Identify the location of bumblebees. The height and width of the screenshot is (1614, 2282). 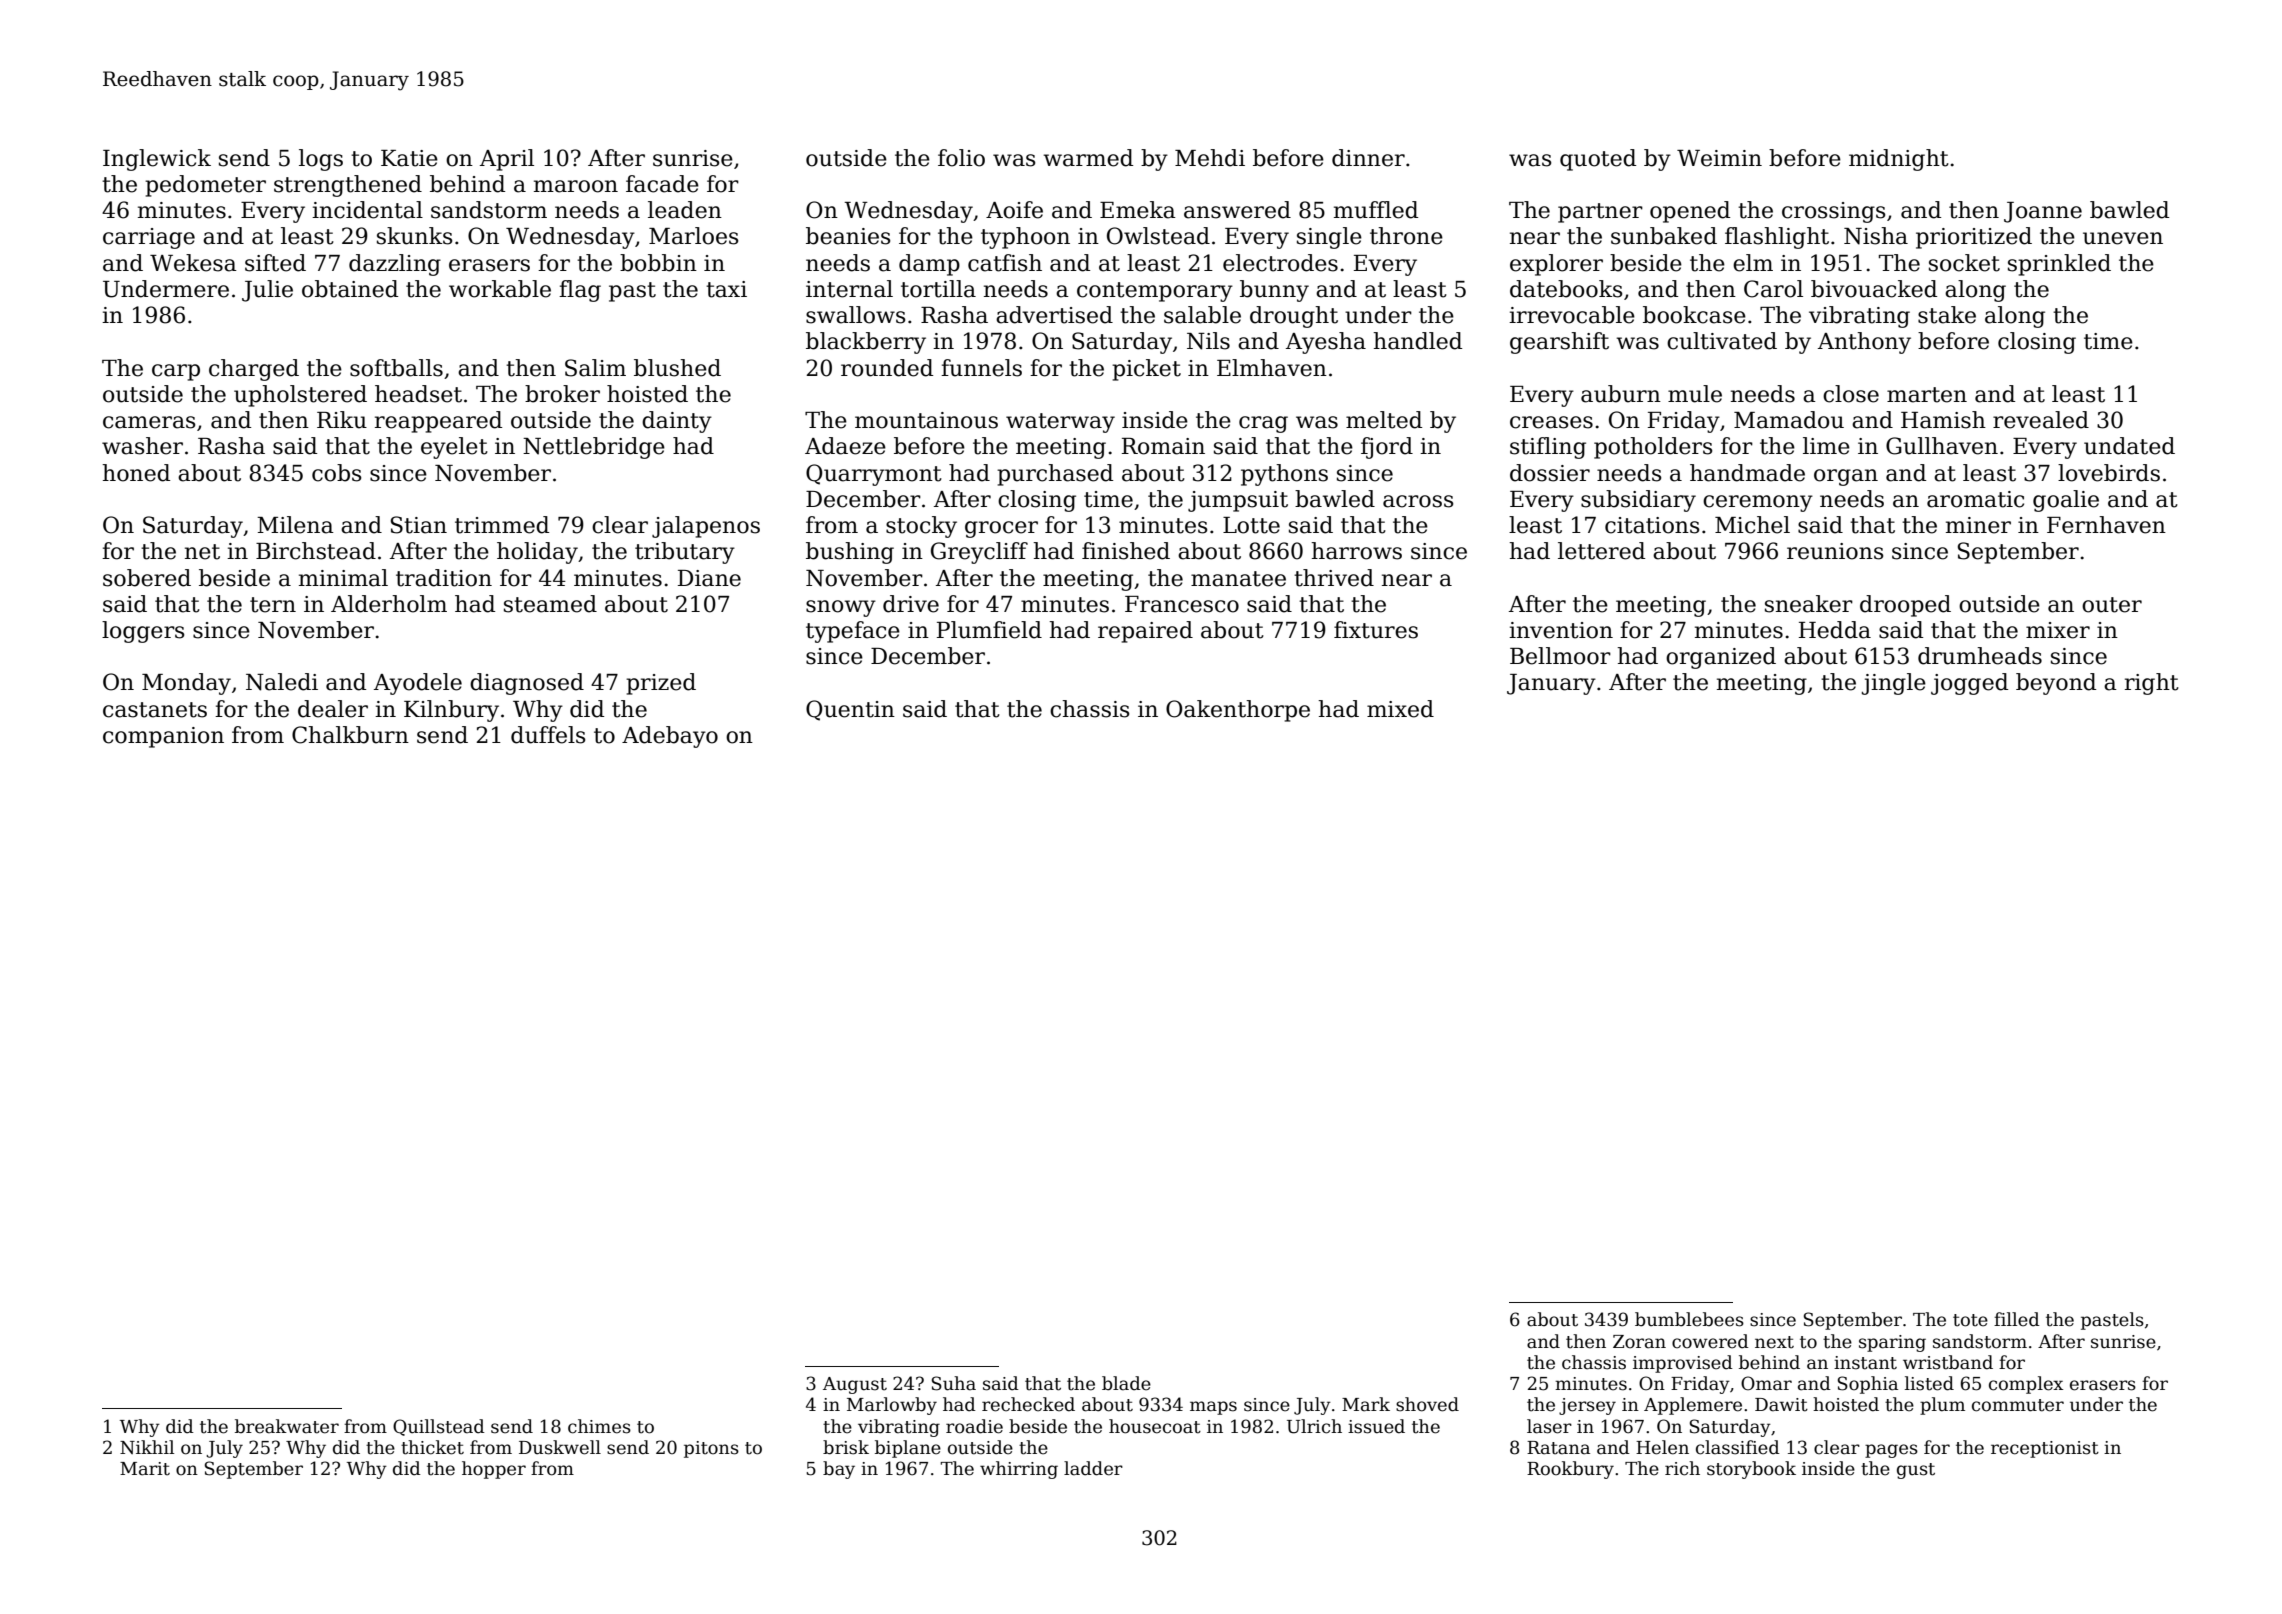
(1689, 1319).
